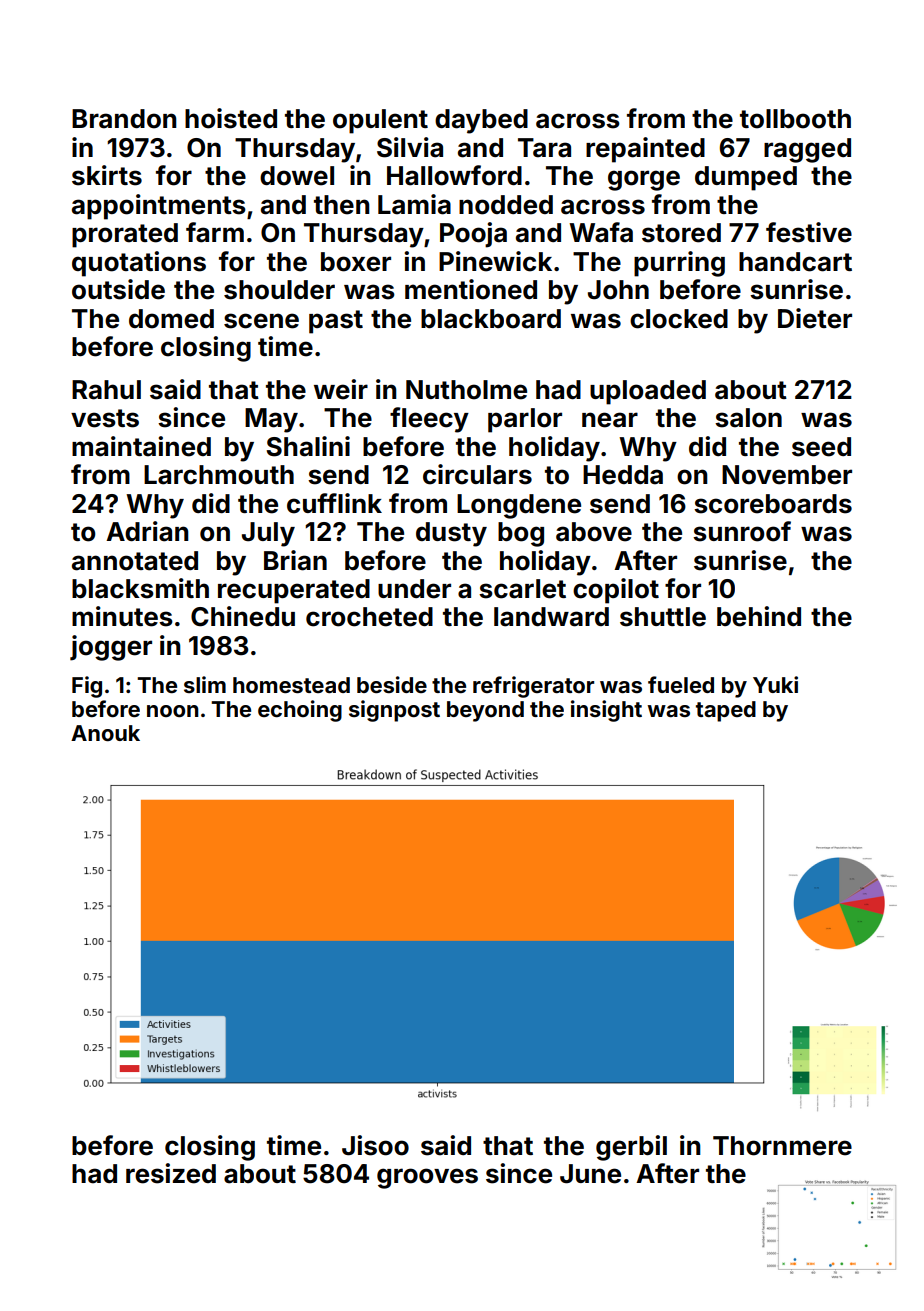  Describe the element at coordinates (124, 119) in the page. I see `Brandon` at that location.
